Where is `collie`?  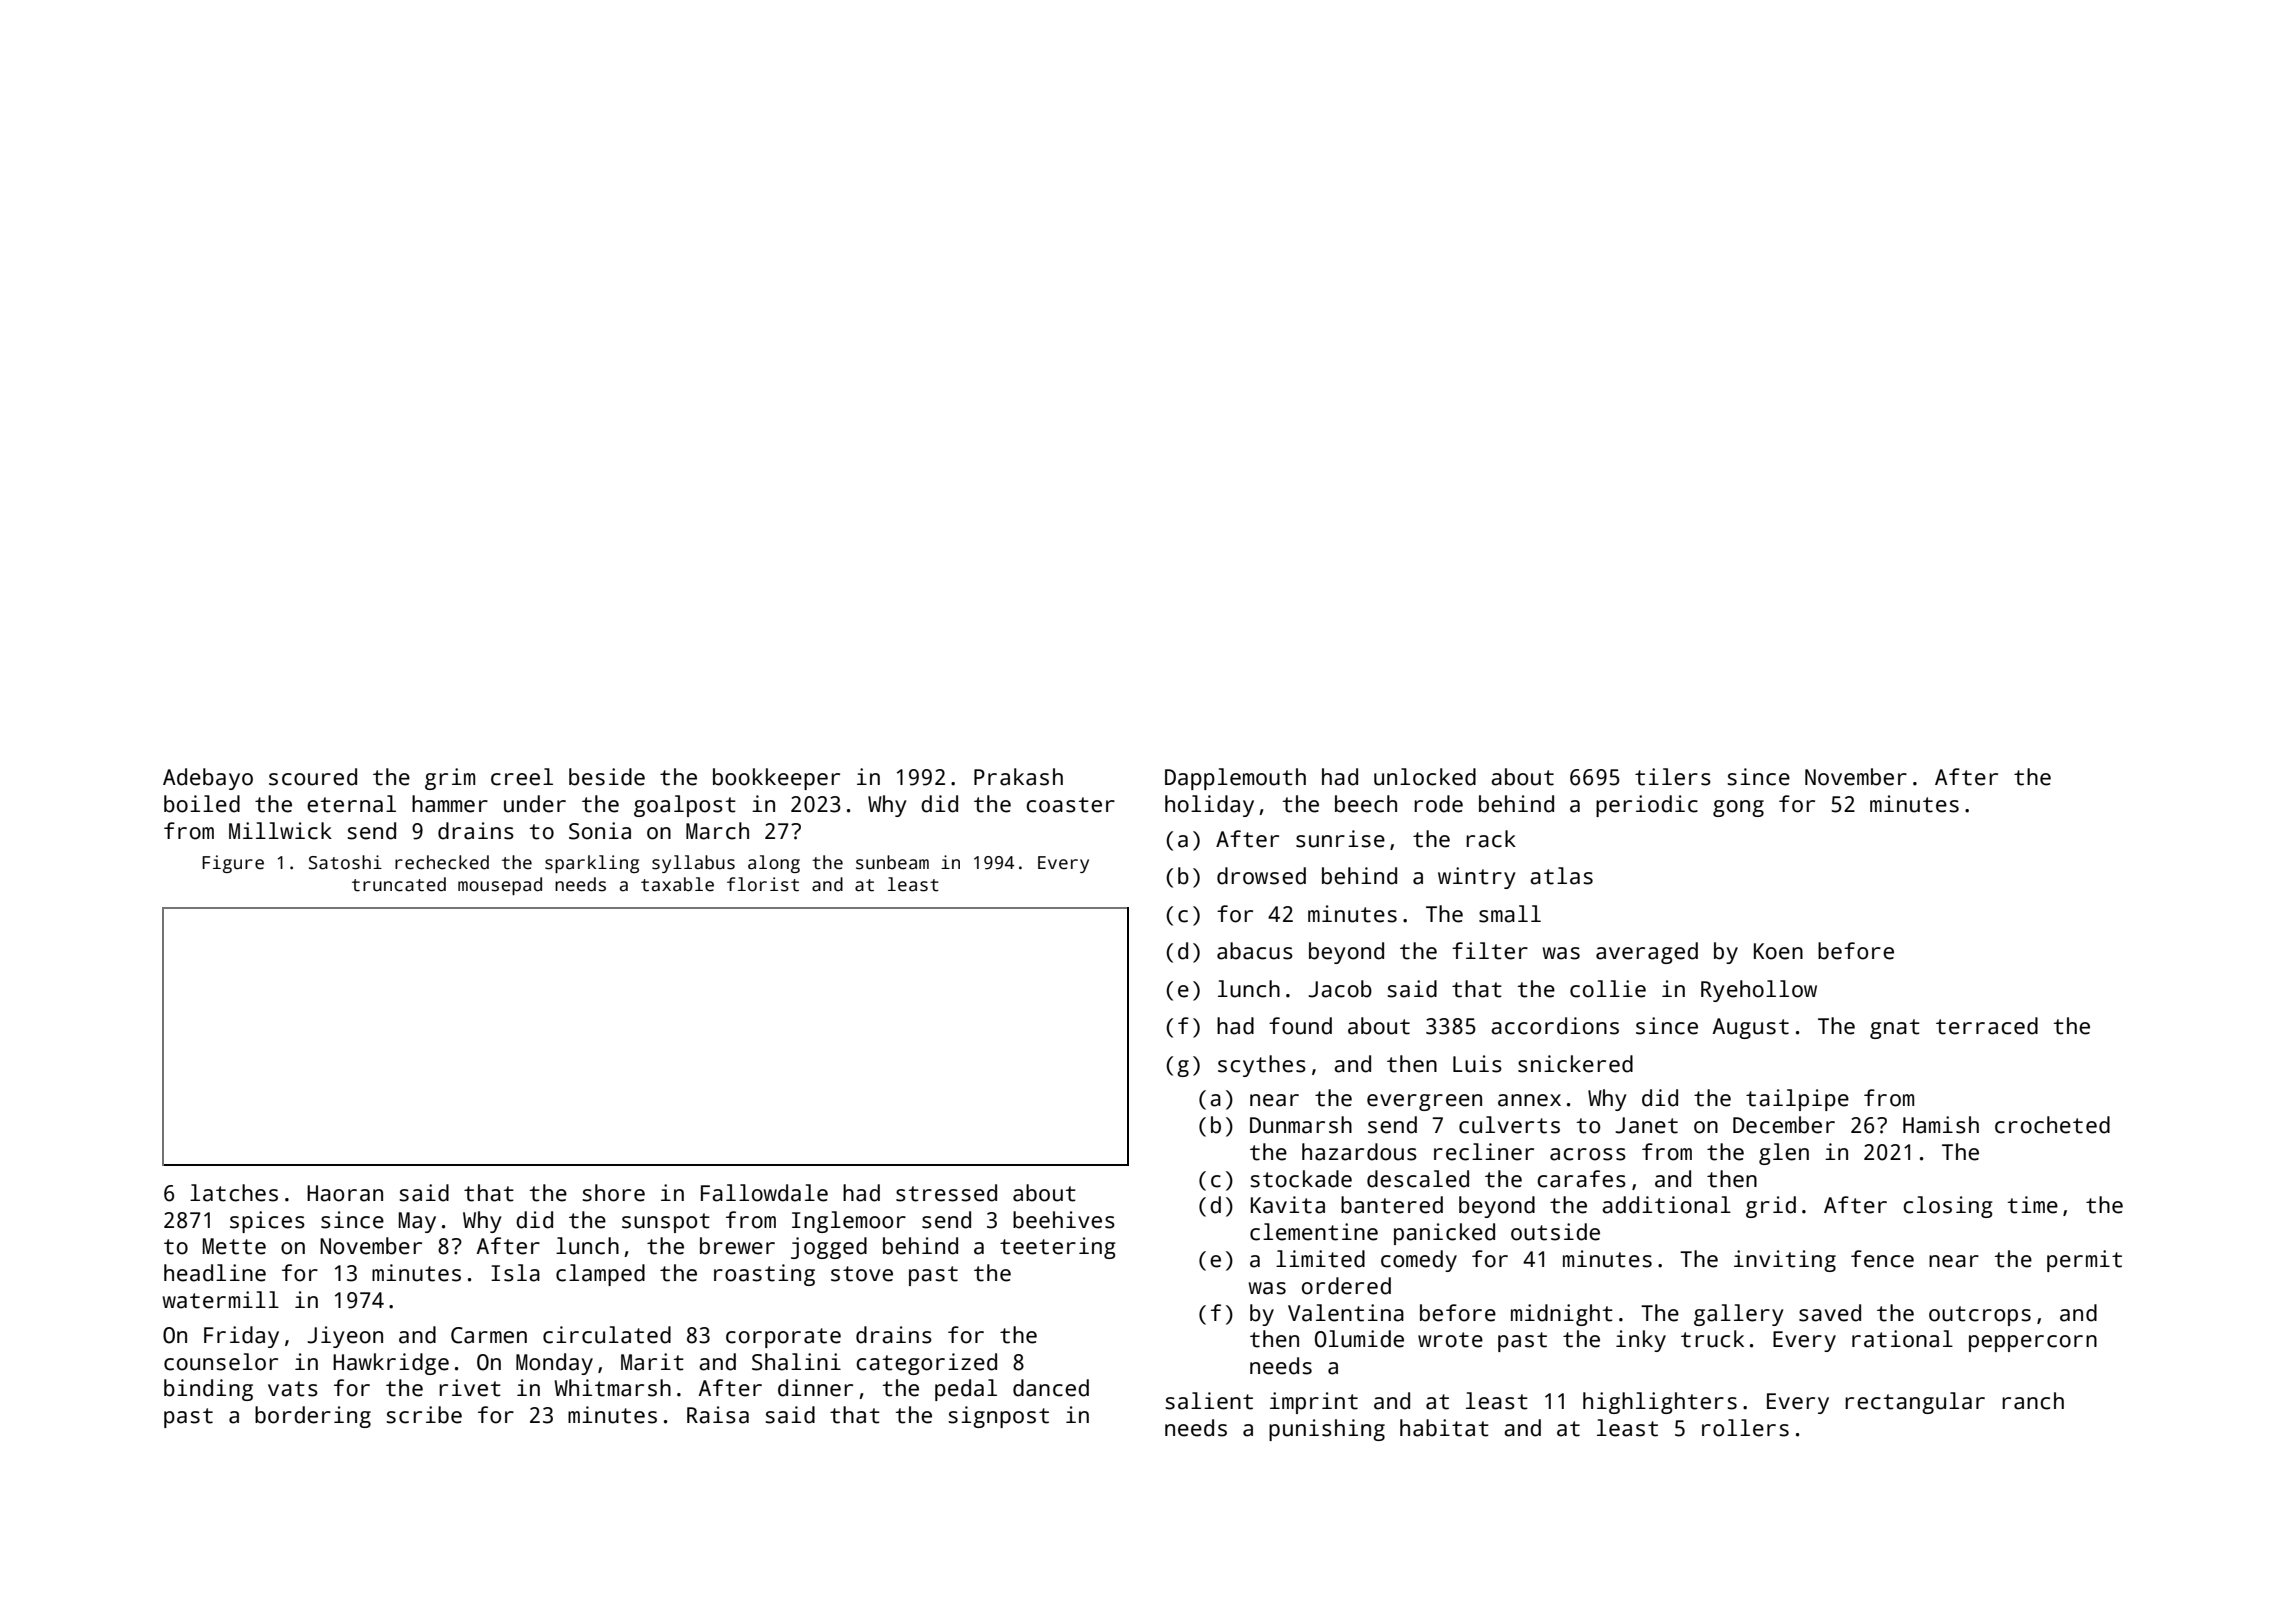
collie is located at coordinates (1608, 989).
